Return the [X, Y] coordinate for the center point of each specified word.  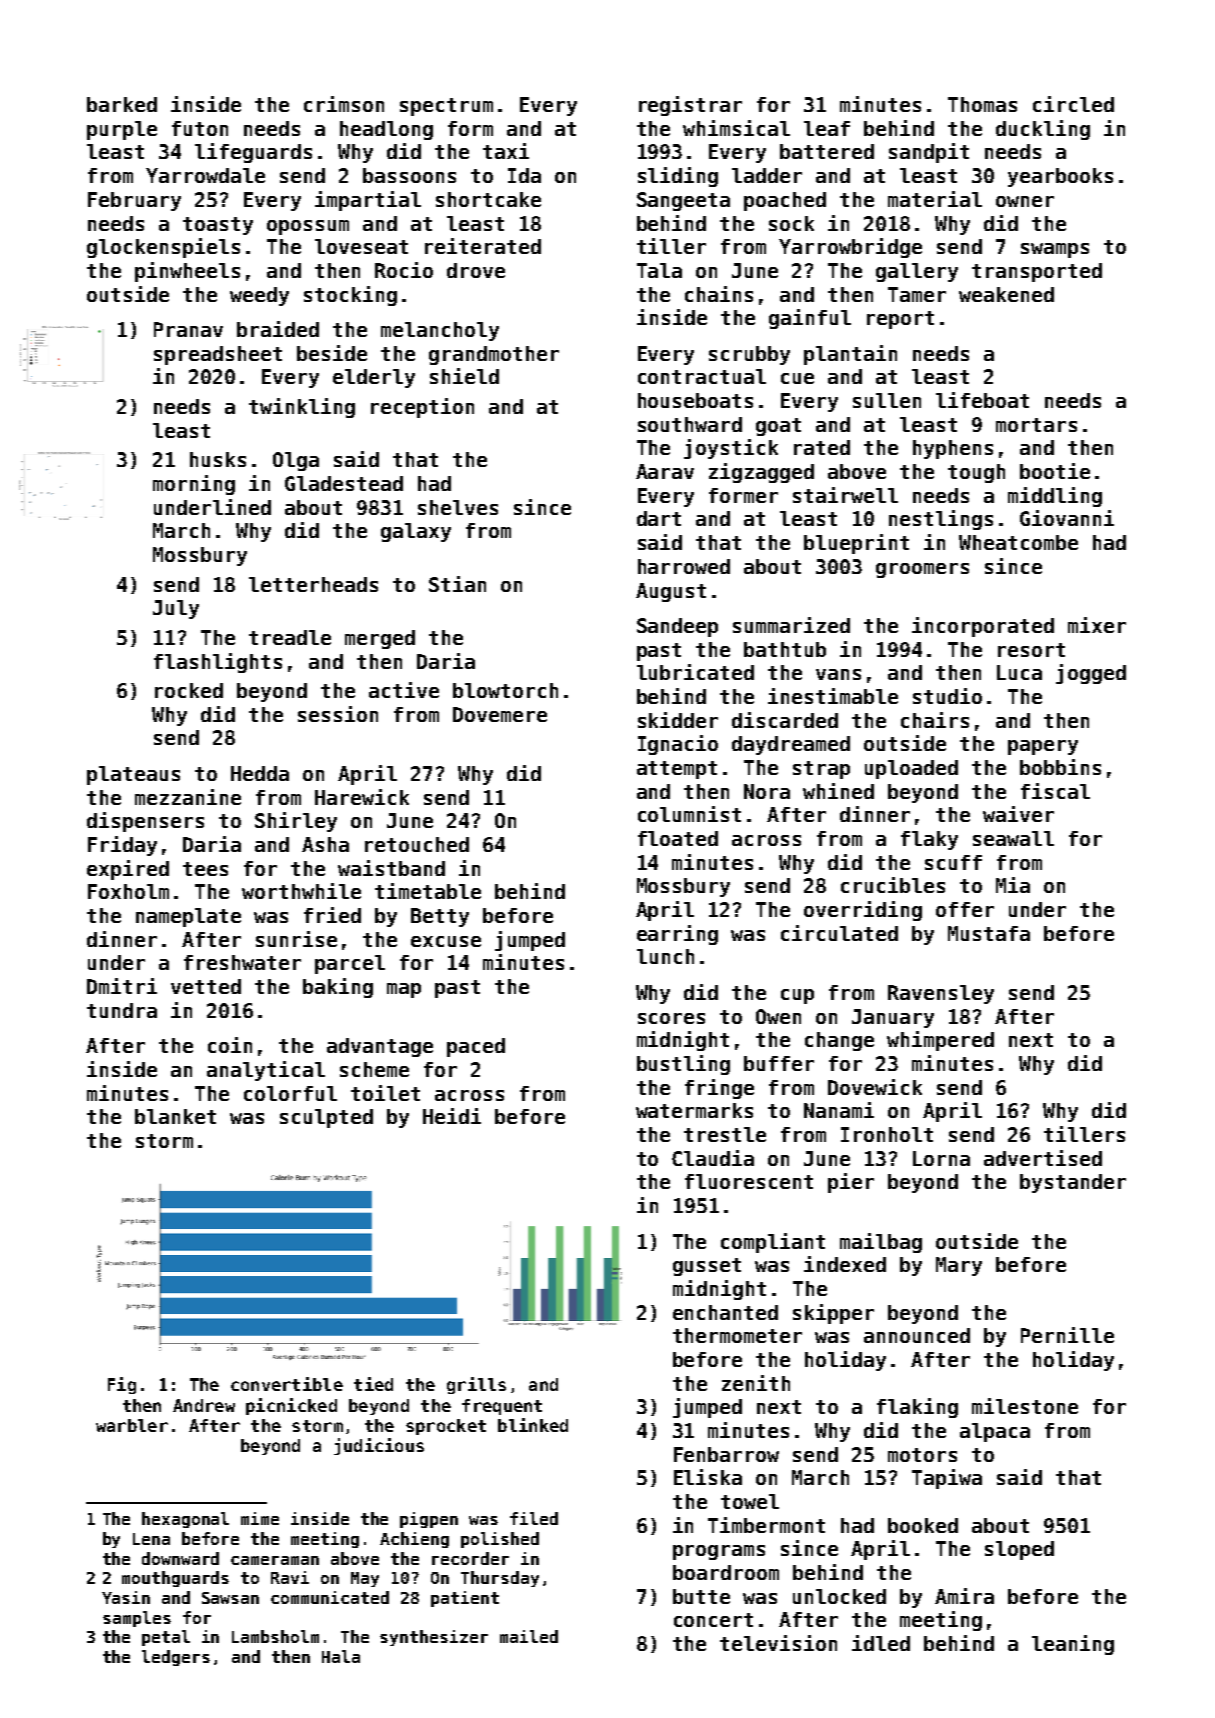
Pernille [1067, 1335]
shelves [458, 507]
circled [1073, 104]
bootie [1055, 471]
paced [476, 1047]
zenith [756, 1383]
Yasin [126, 1597]
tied [373, 1384]
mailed [529, 1636]
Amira [964, 1596]
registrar [690, 106]
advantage [380, 1047]
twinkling [302, 408]
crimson [344, 104]
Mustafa [989, 933]
